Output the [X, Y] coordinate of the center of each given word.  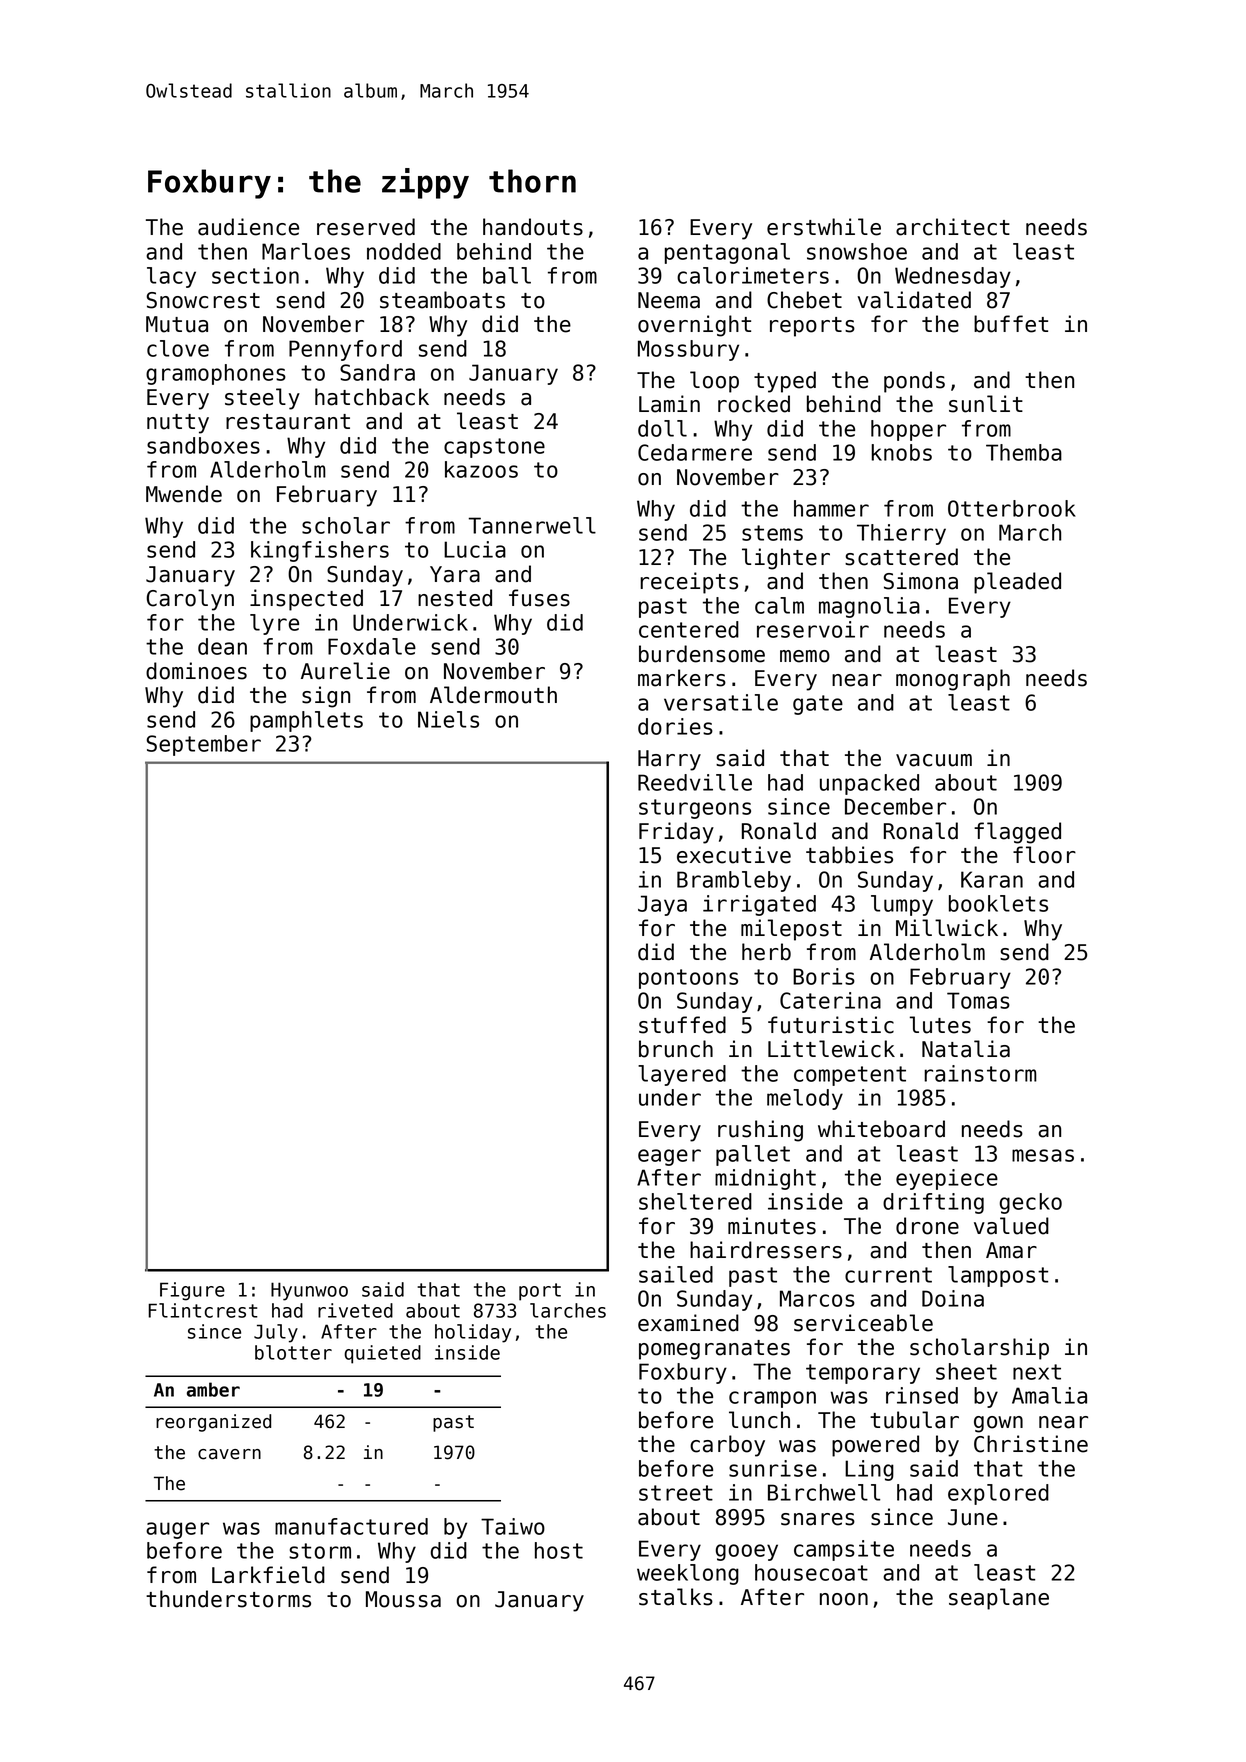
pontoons [688, 979]
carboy [727, 1446]
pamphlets [306, 721]
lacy [171, 277]
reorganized [213, 1423]
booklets [998, 903]
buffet [1011, 324]
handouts [533, 227]
